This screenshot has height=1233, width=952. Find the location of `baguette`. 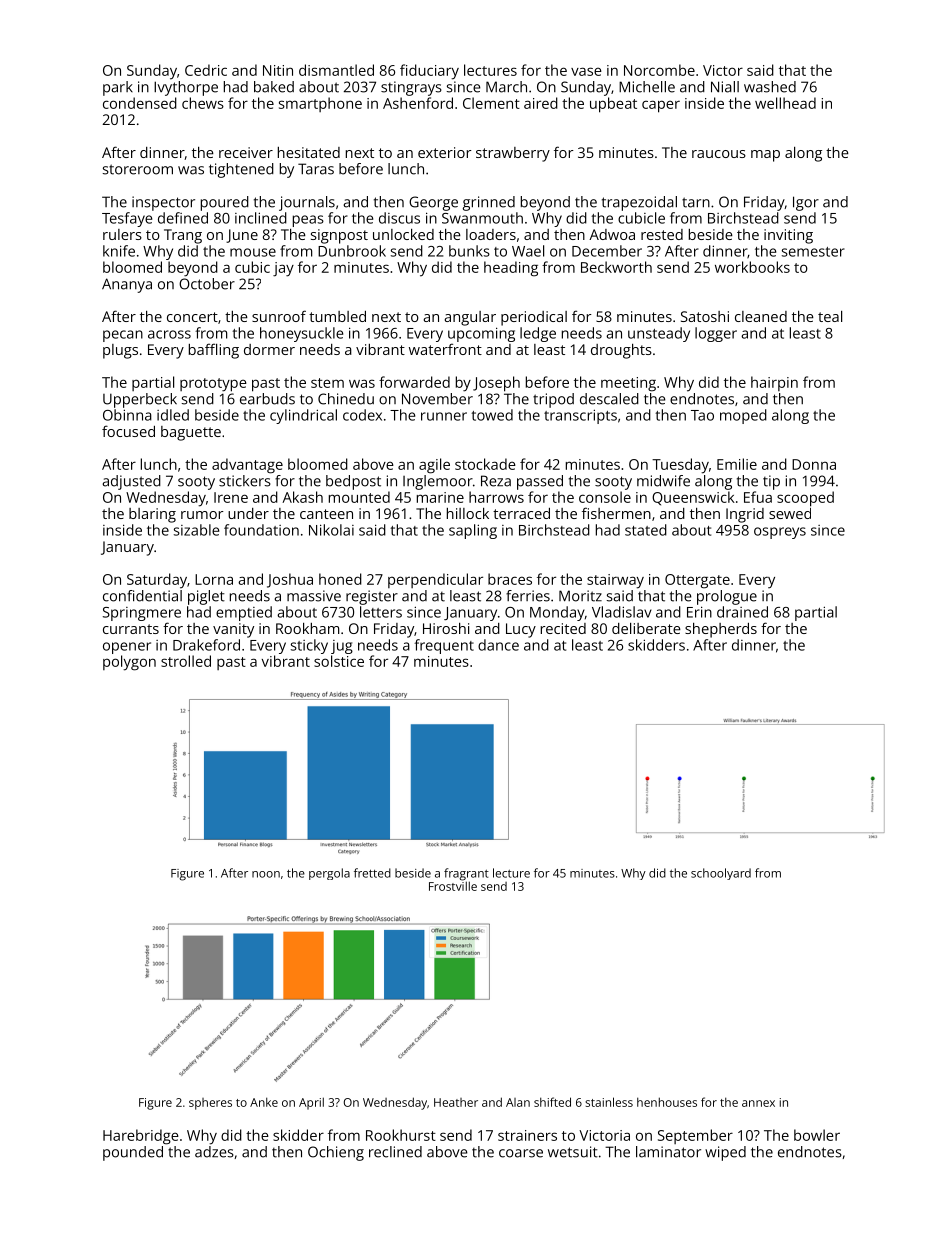

baguette is located at coordinates (191, 433).
